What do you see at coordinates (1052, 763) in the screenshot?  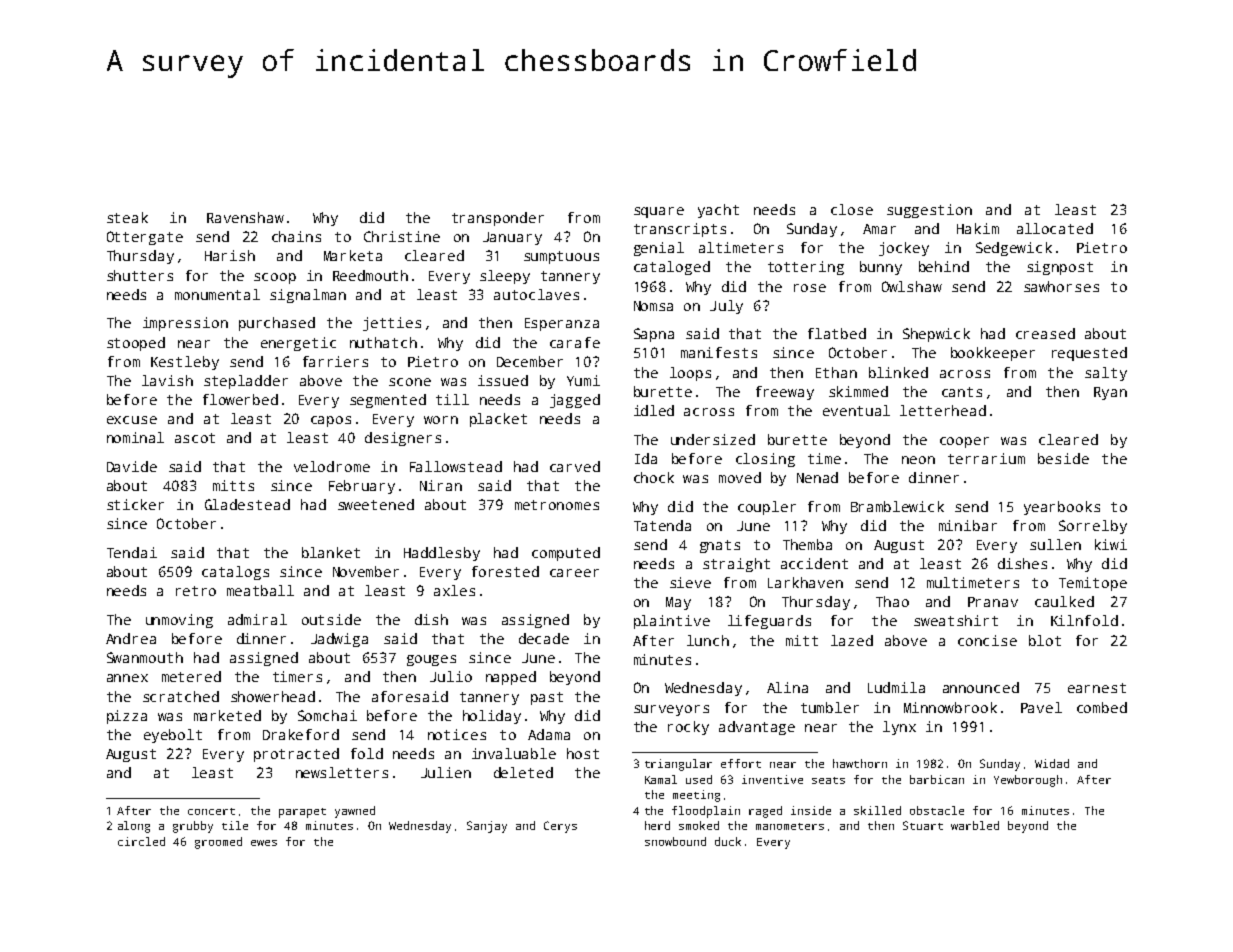 I see `Widad` at bounding box center [1052, 763].
